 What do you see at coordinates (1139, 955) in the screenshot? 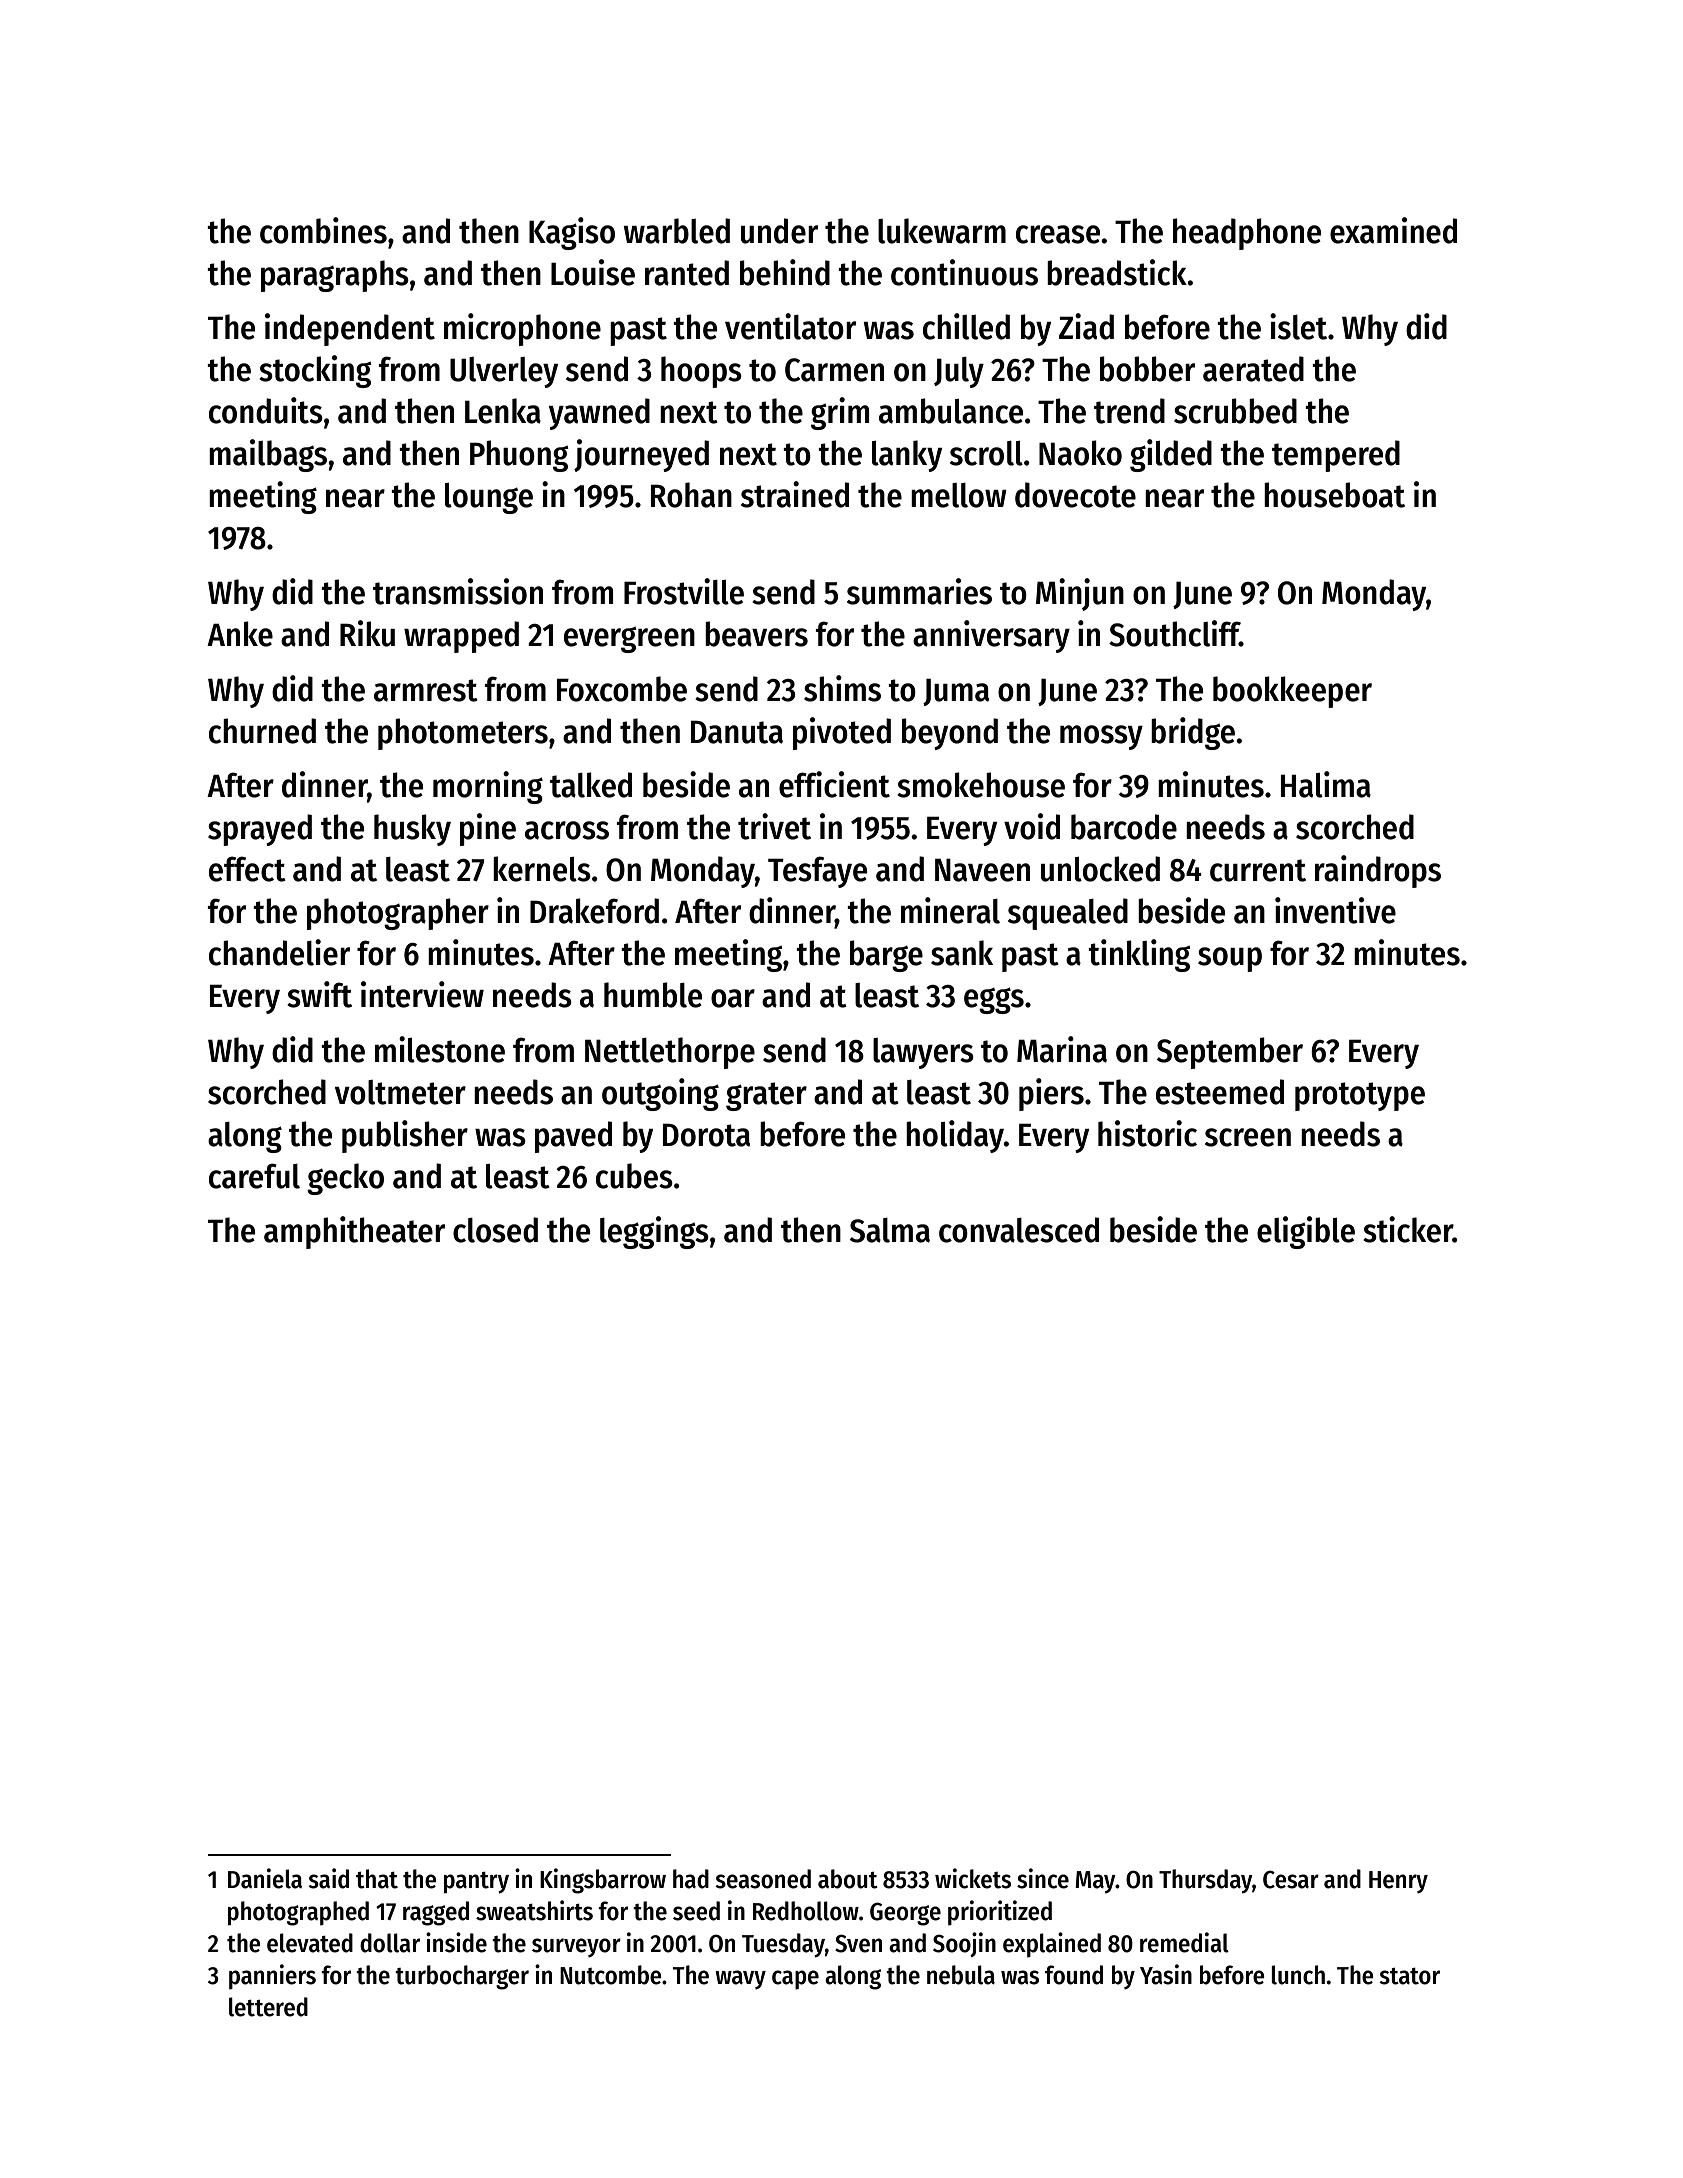
I see `tinkling` at bounding box center [1139, 955].
